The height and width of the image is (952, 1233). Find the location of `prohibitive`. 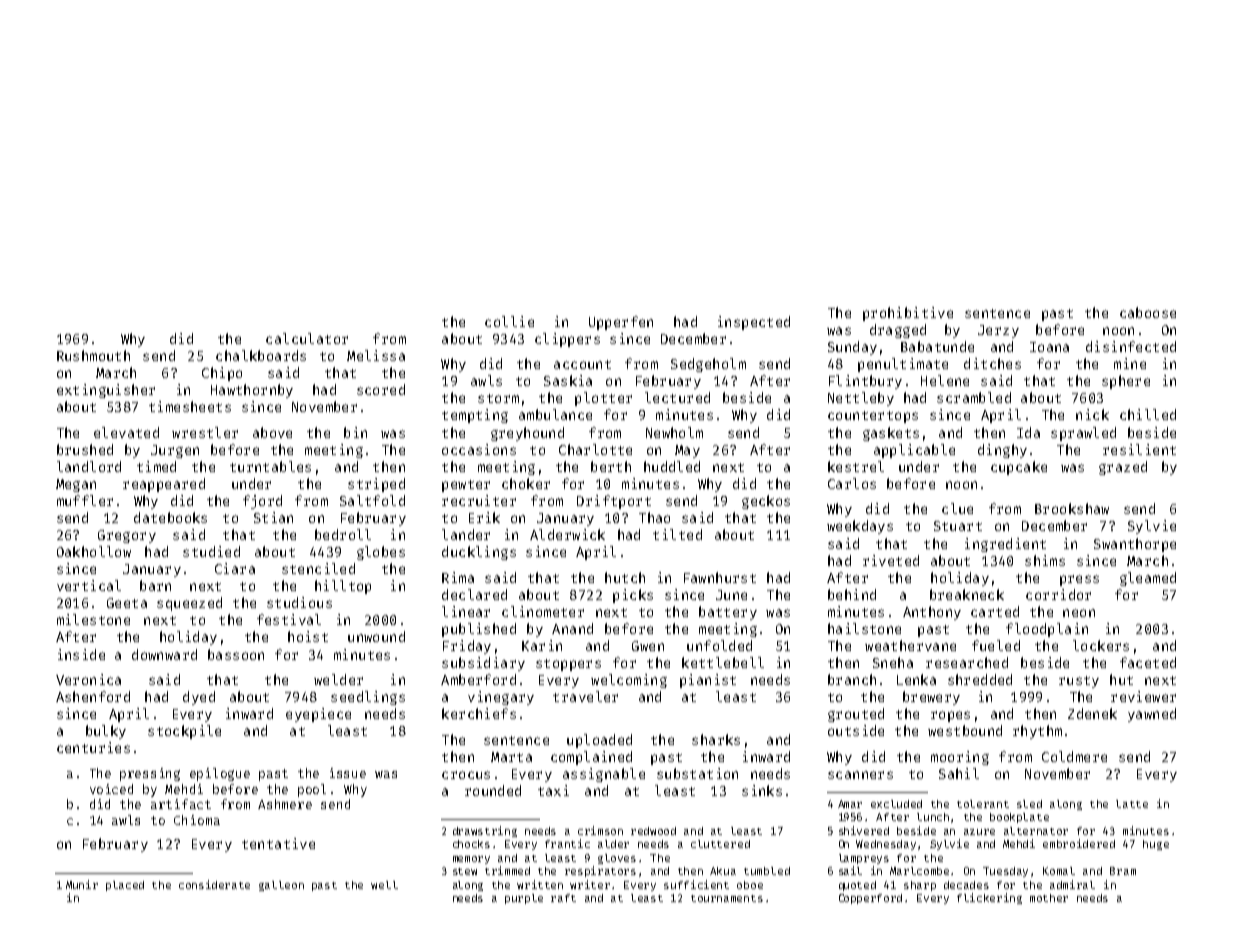

prohibitive is located at coordinates (908, 314).
